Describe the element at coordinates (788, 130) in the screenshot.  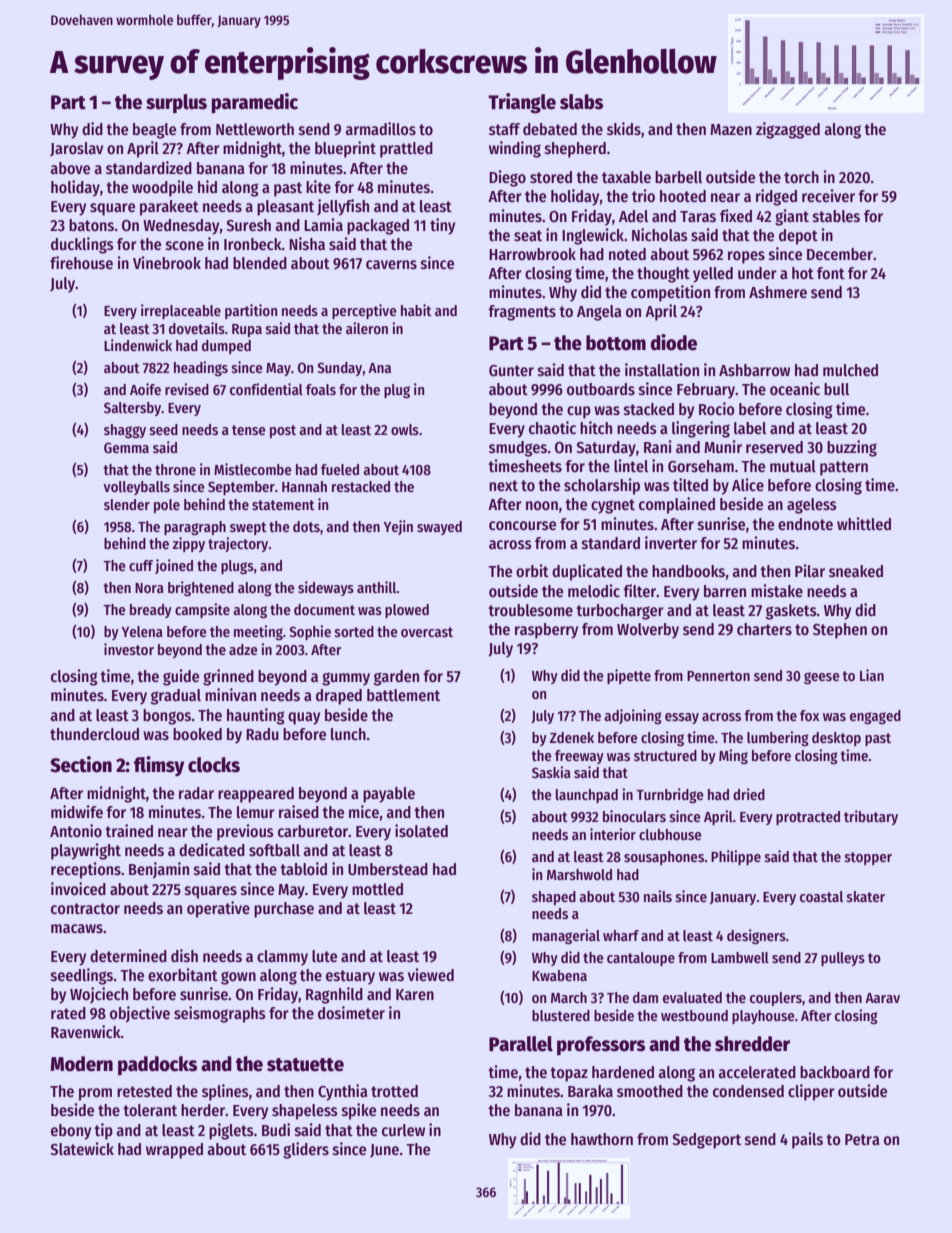
I see `zigzagged` at that location.
